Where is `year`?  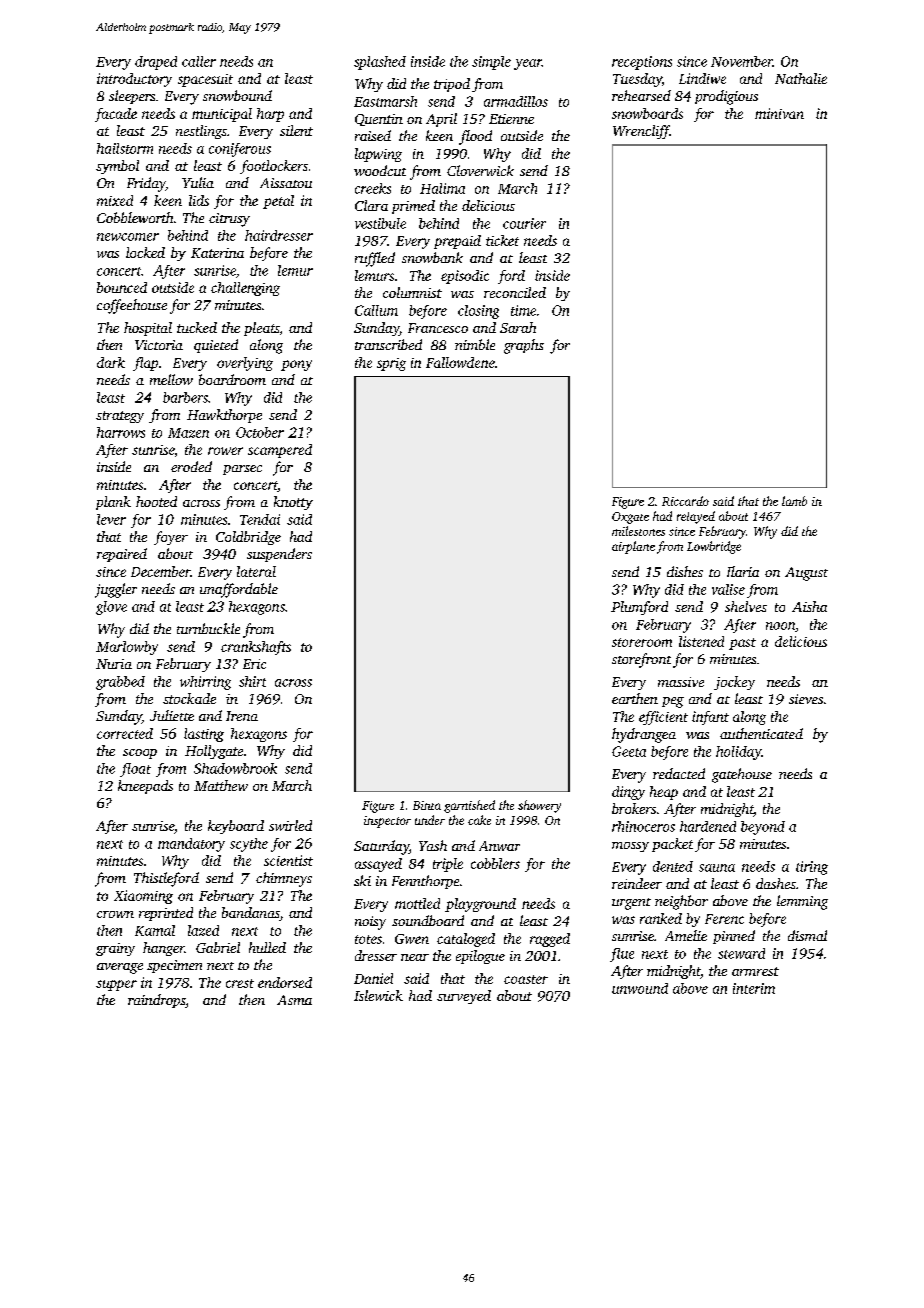
year is located at coordinates (528, 64).
